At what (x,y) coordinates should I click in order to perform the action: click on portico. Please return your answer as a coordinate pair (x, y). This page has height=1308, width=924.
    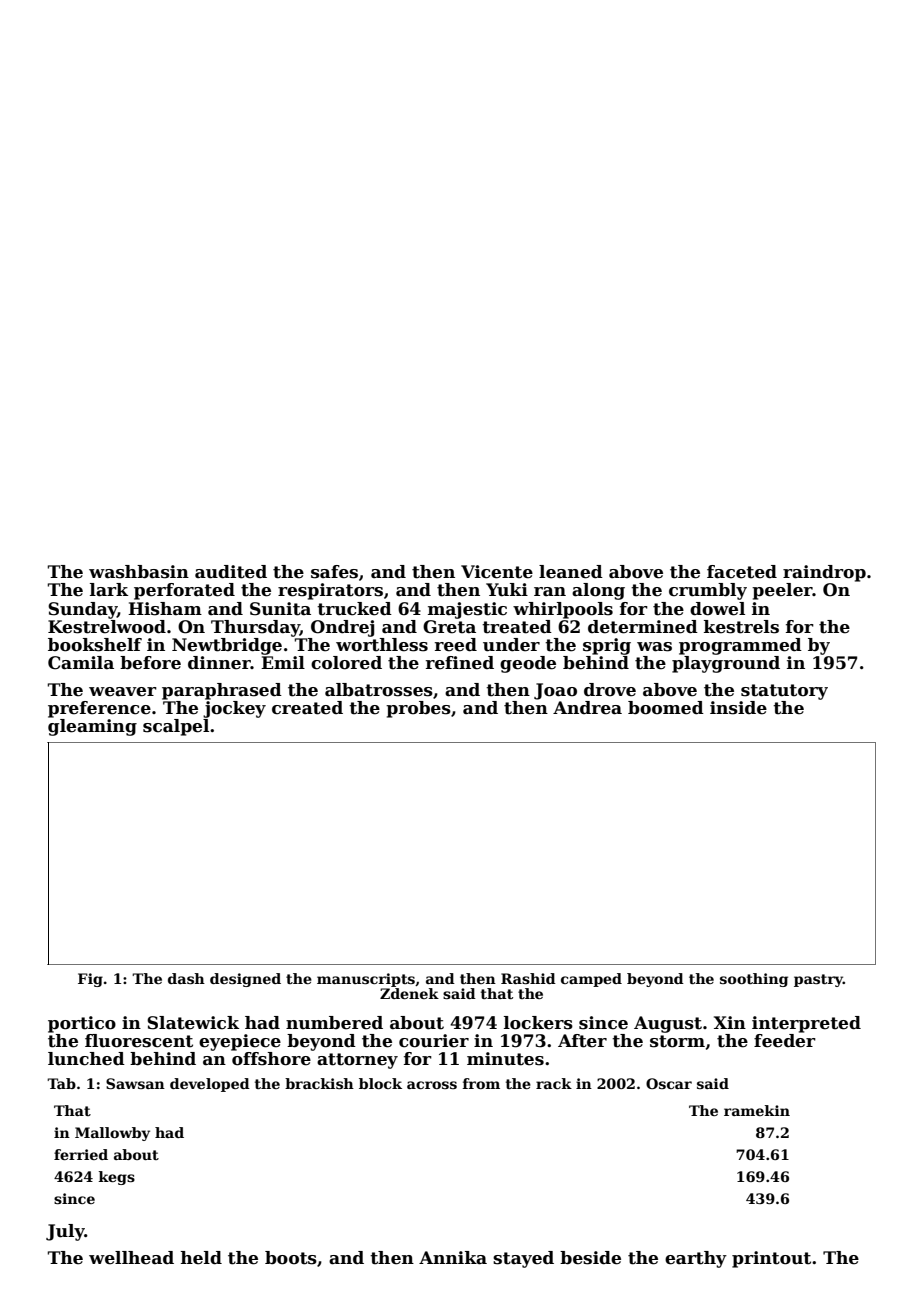
    Looking at the image, I should click on (82, 1024).
